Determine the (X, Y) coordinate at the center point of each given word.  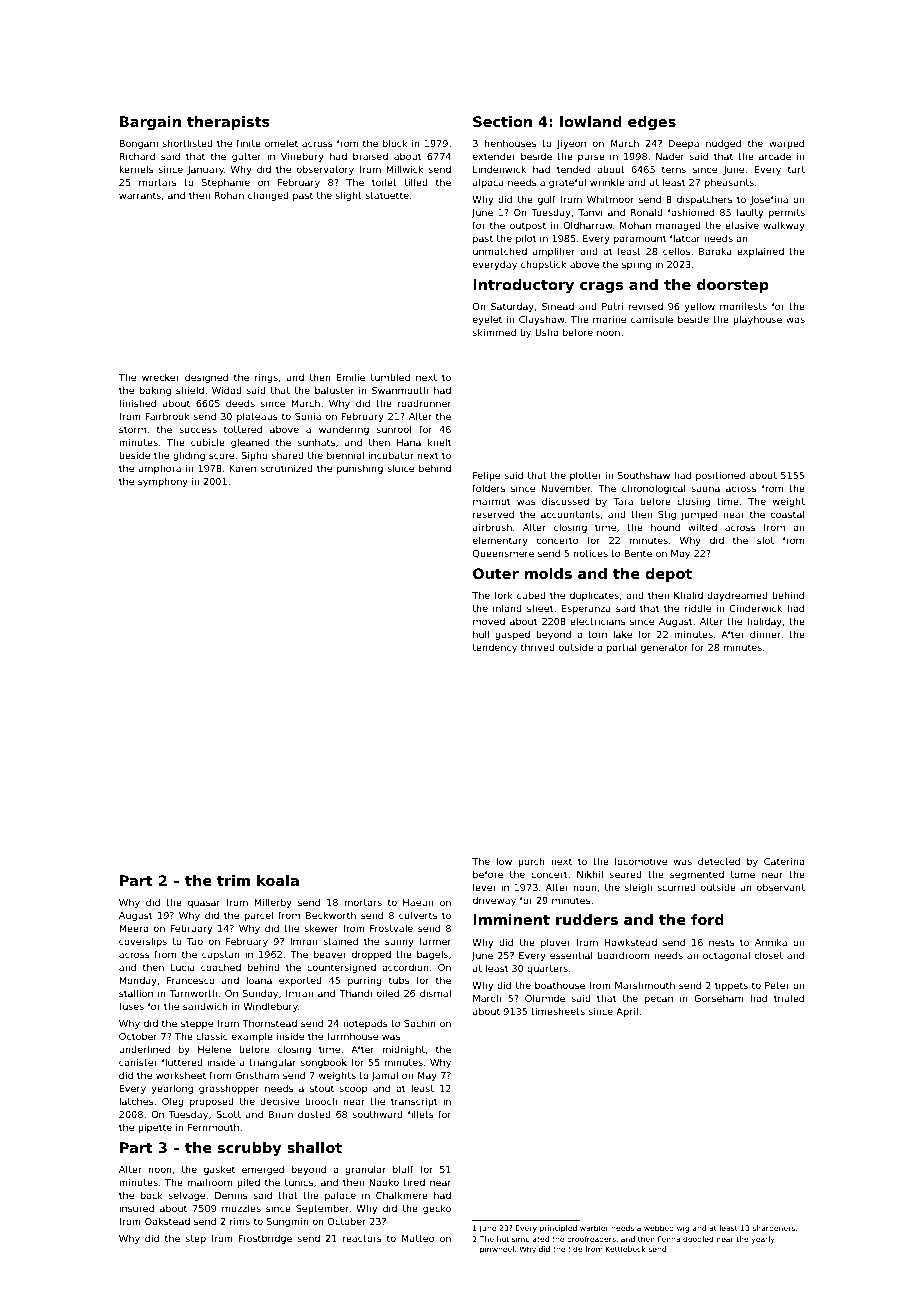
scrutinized (287, 468)
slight (349, 196)
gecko (437, 1209)
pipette (155, 1128)
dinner (765, 634)
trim (233, 880)
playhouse (757, 320)
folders (489, 488)
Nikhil (590, 874)
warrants (140, 195)
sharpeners (774, 1228)
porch (531, 862)
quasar (204, 904)
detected (719, 861)
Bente (638, 553)
